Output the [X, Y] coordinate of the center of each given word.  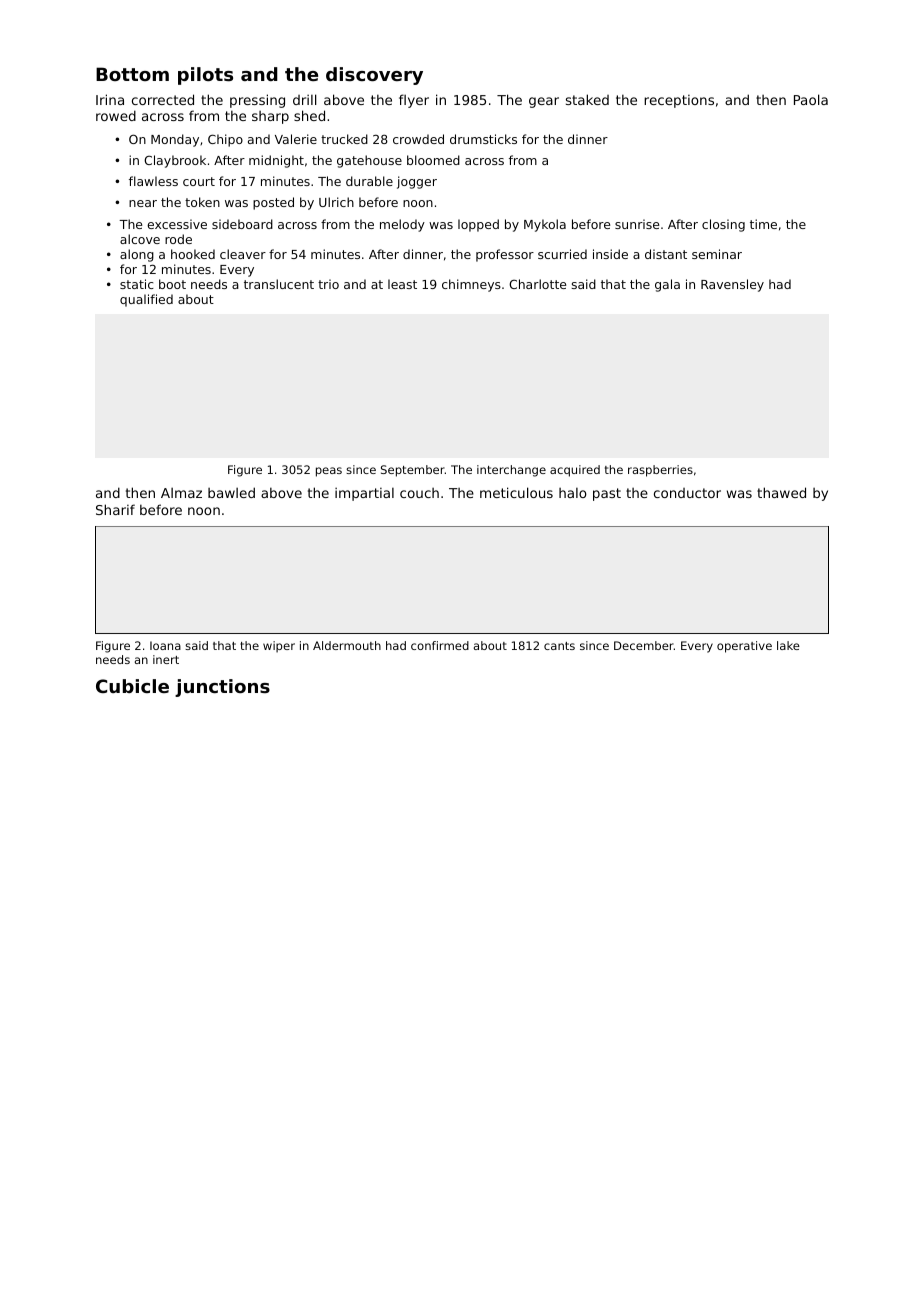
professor [505, 255]
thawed [781, 492]
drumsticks [483, 139]
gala [667, 285]
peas [329, 472]
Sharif [115, 509]
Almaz [181, 493]
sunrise [637, 224]
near [143, 203]
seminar [717, 254]
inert [166, 659]
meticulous [516, 492]
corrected [163, 99]
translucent [279, 284]
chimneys [471, 285]
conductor [687, 493]
